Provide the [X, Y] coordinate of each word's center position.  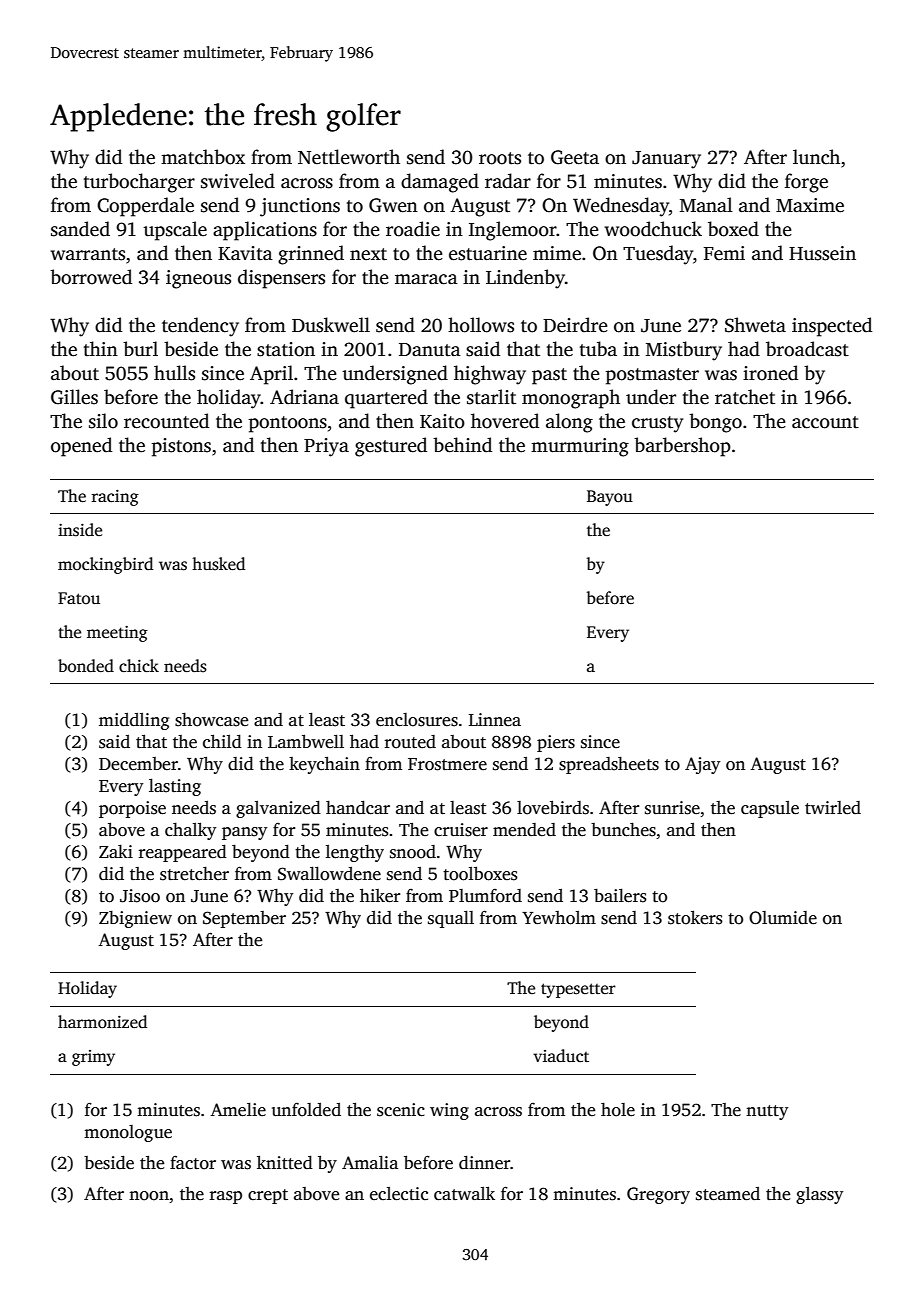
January [666, 160]
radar [508, 181]
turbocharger [139, 183]
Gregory [658, 1195]
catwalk [464, 1193]
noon [149, 1196]
